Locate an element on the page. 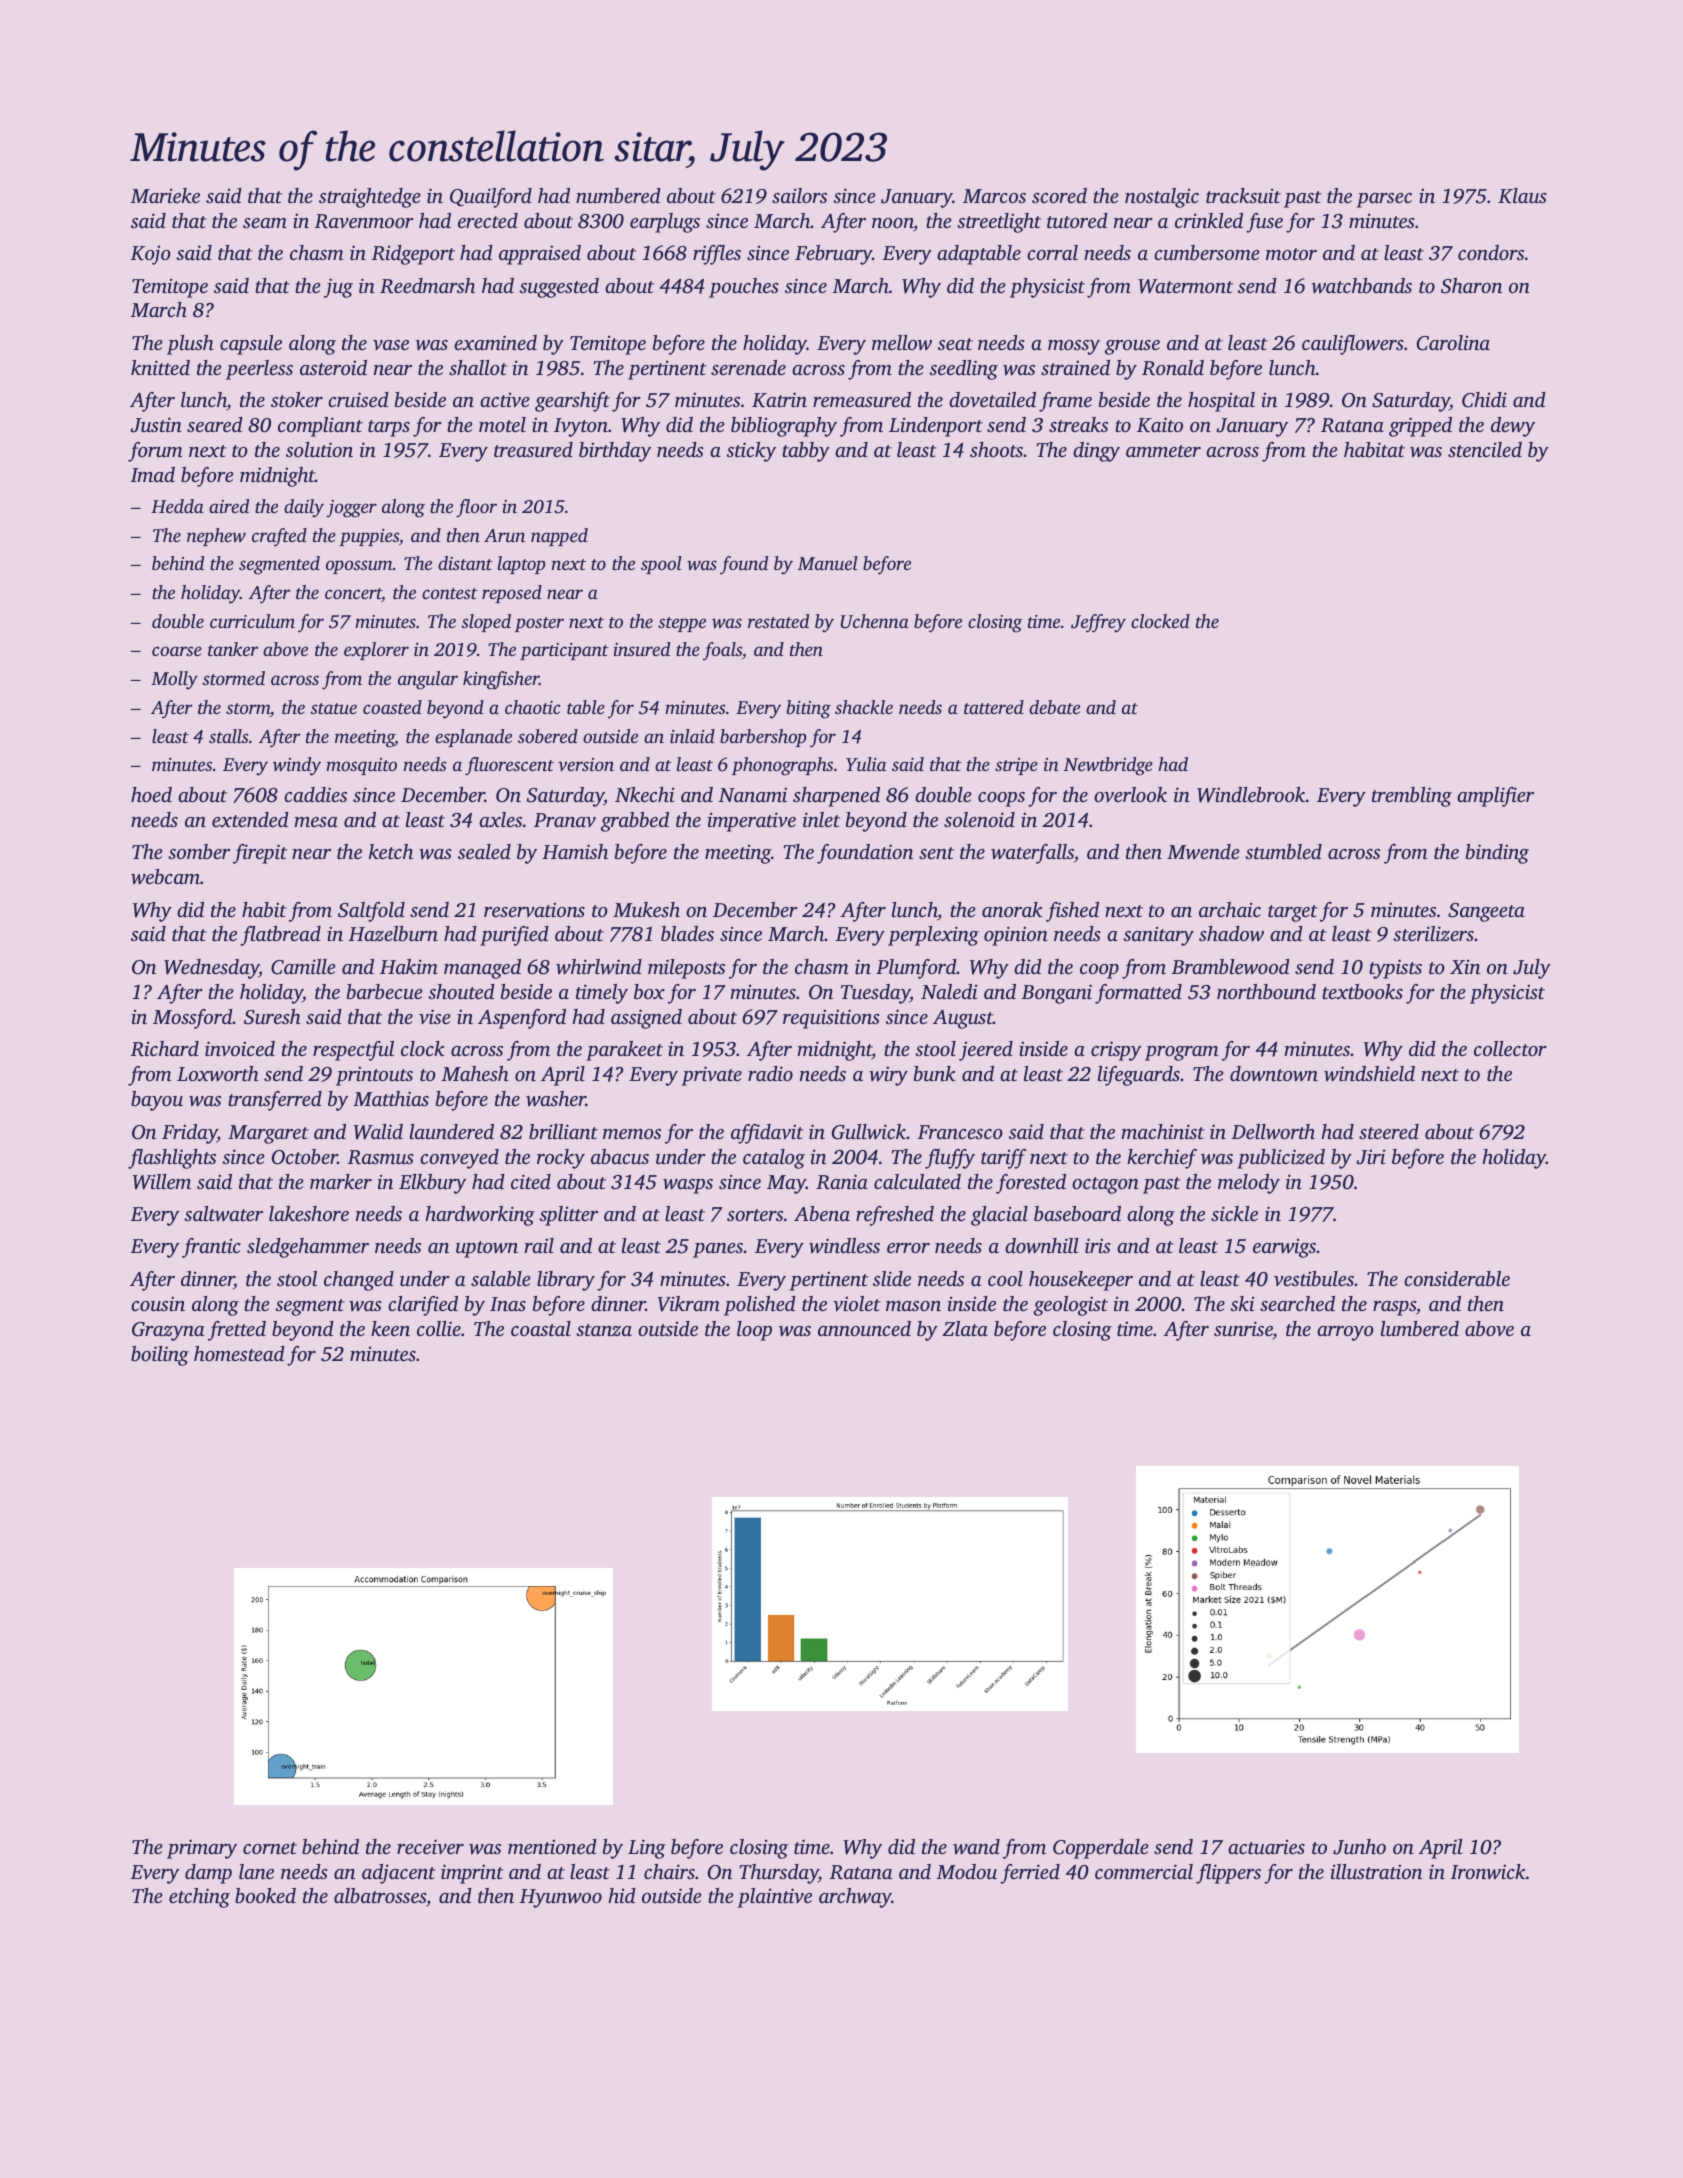  primary is located at coordinates (202, 1849).
